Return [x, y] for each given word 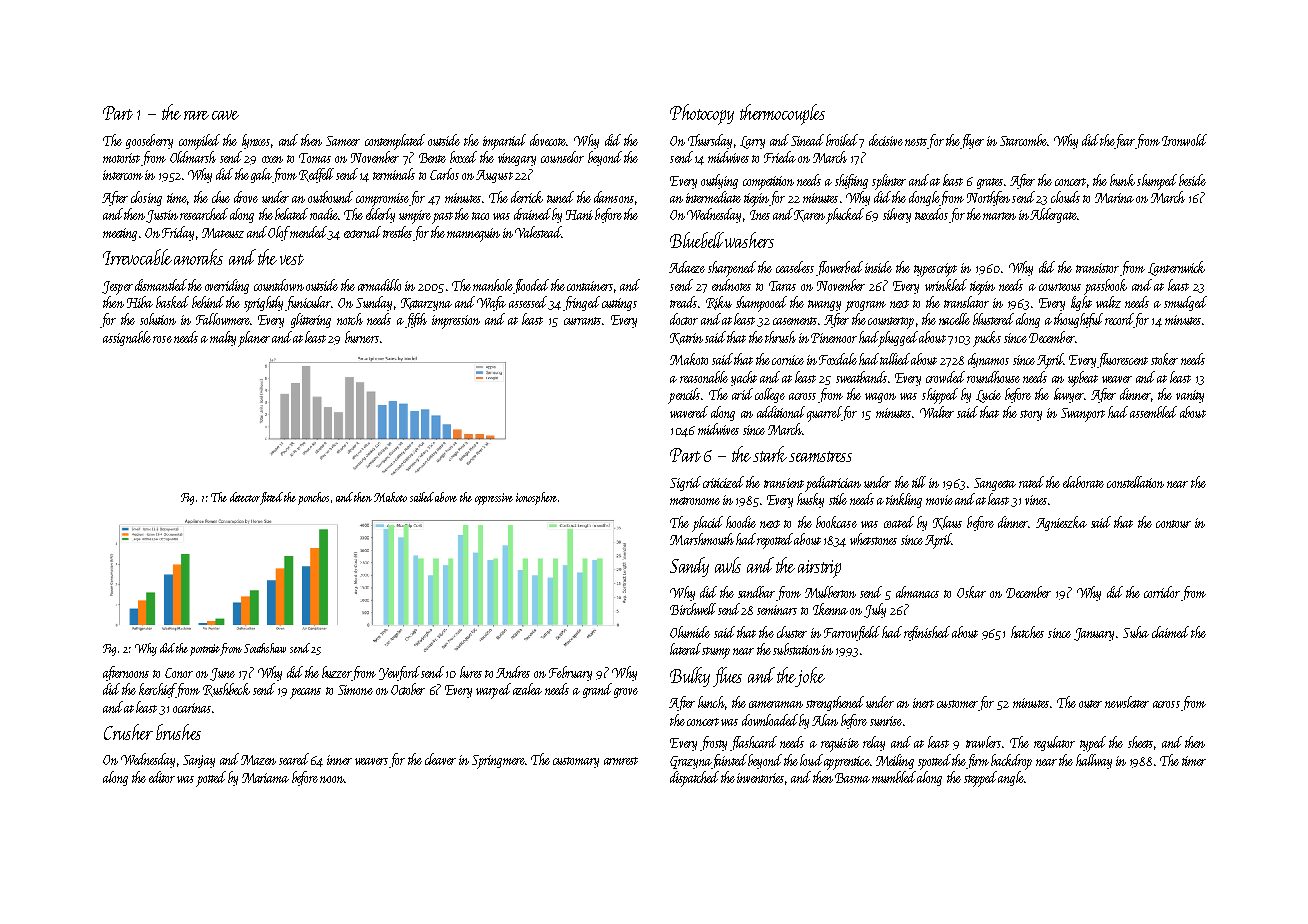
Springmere [498, 762]
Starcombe [1023, 140]
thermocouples [782, 114]
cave [225, 115]
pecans [305, 693]
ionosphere [536, 498]
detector [245, 497]
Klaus [947, 523]
